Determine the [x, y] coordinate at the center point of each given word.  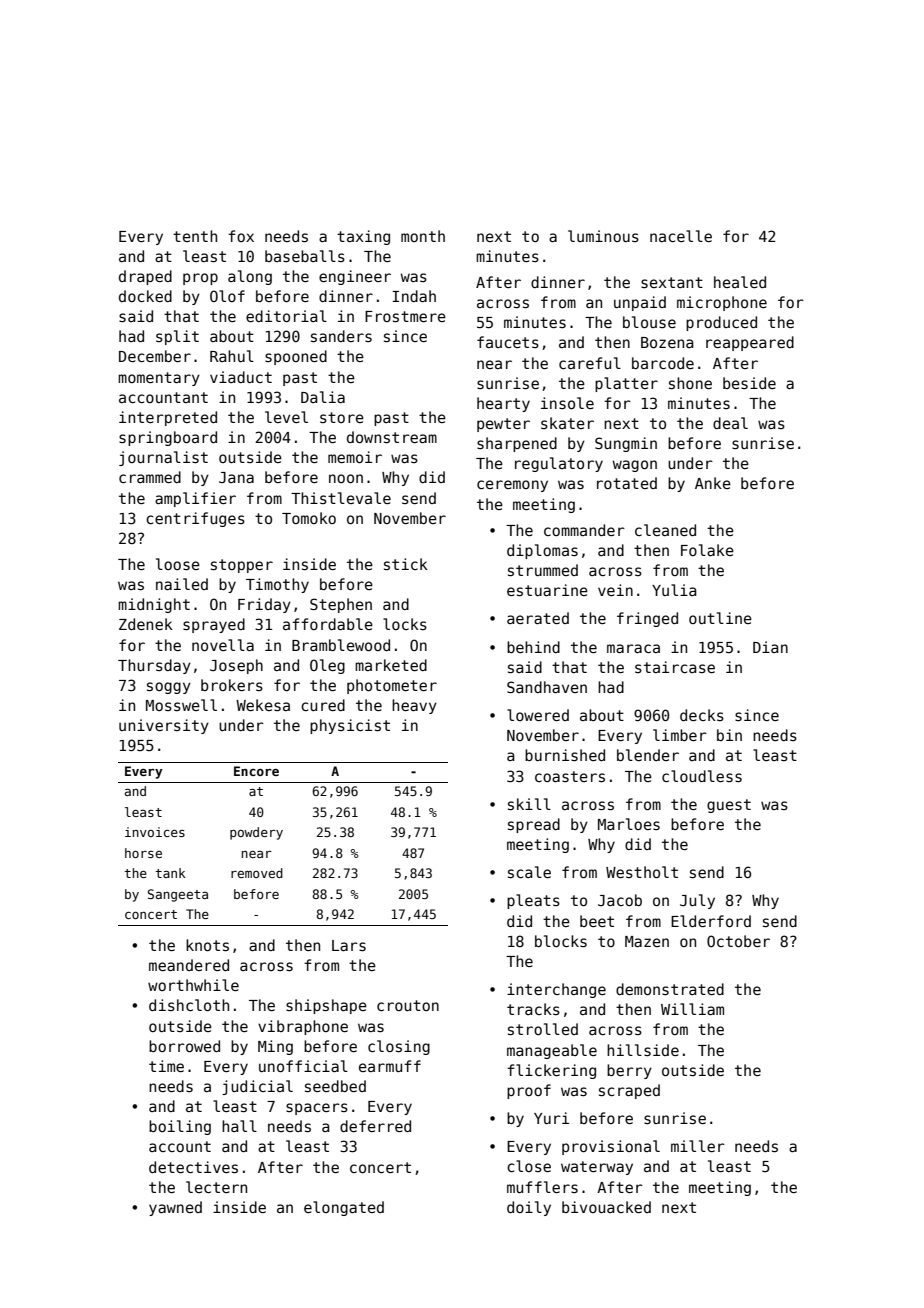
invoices [155, 832]
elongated [344, 1208]
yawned [175, 1208]
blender [648, 755]
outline [720, 618]
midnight [154, 605]
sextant [672, 282]
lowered [538, 715]
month [423, 236]
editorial [286, 316]
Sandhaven [547, 687]
